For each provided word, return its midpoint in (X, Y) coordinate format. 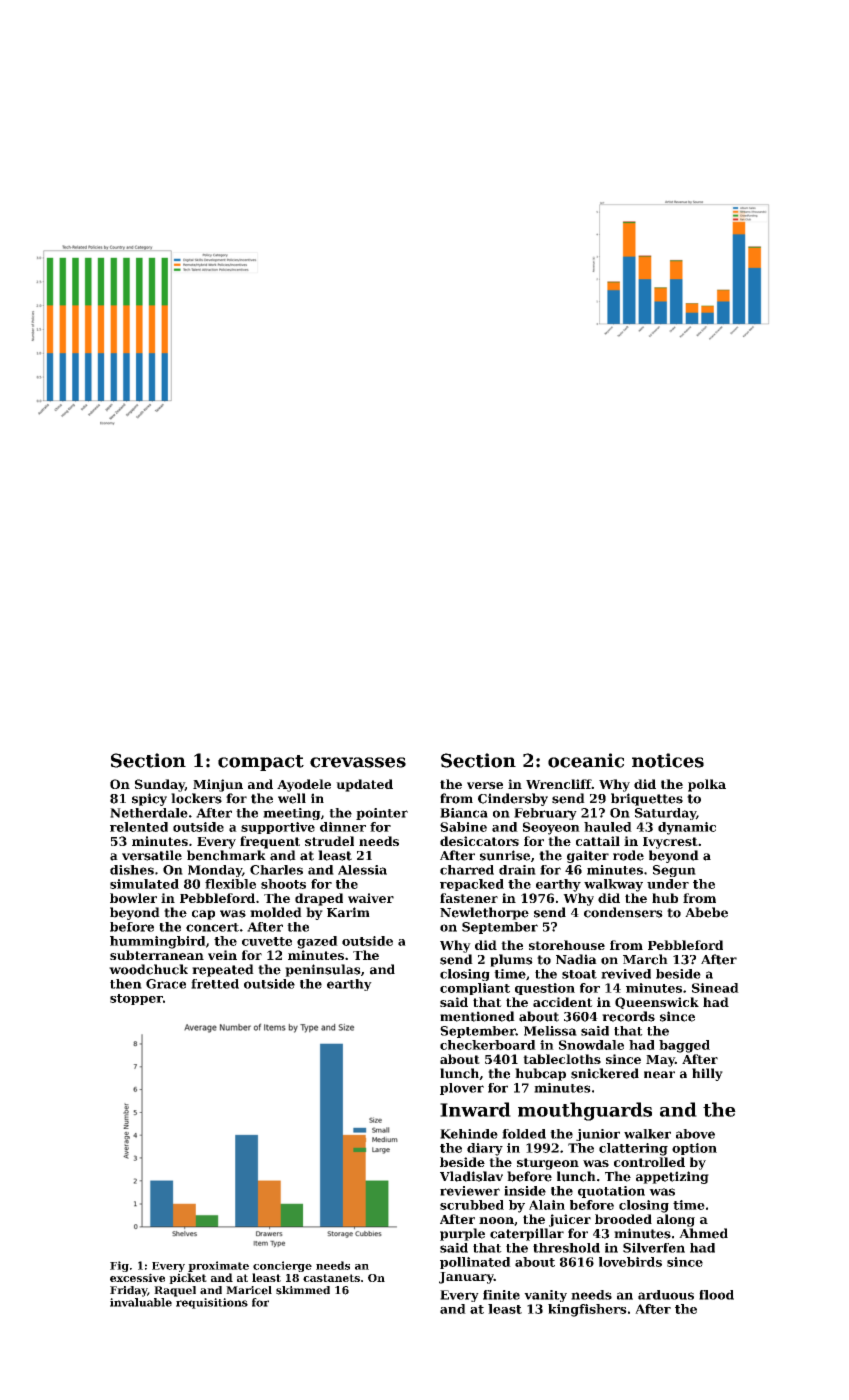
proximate (218, 1266)
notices (668, 760)
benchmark (226, 855)
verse (485, 785)
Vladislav (471, 1176)
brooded (623, 1219)
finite (501, 1295)
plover (462, 1089)
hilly (707, 1074)
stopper (136, 999)
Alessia (362, 870)
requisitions (212, 1303)
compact (261, 763)
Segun (674, 871)
